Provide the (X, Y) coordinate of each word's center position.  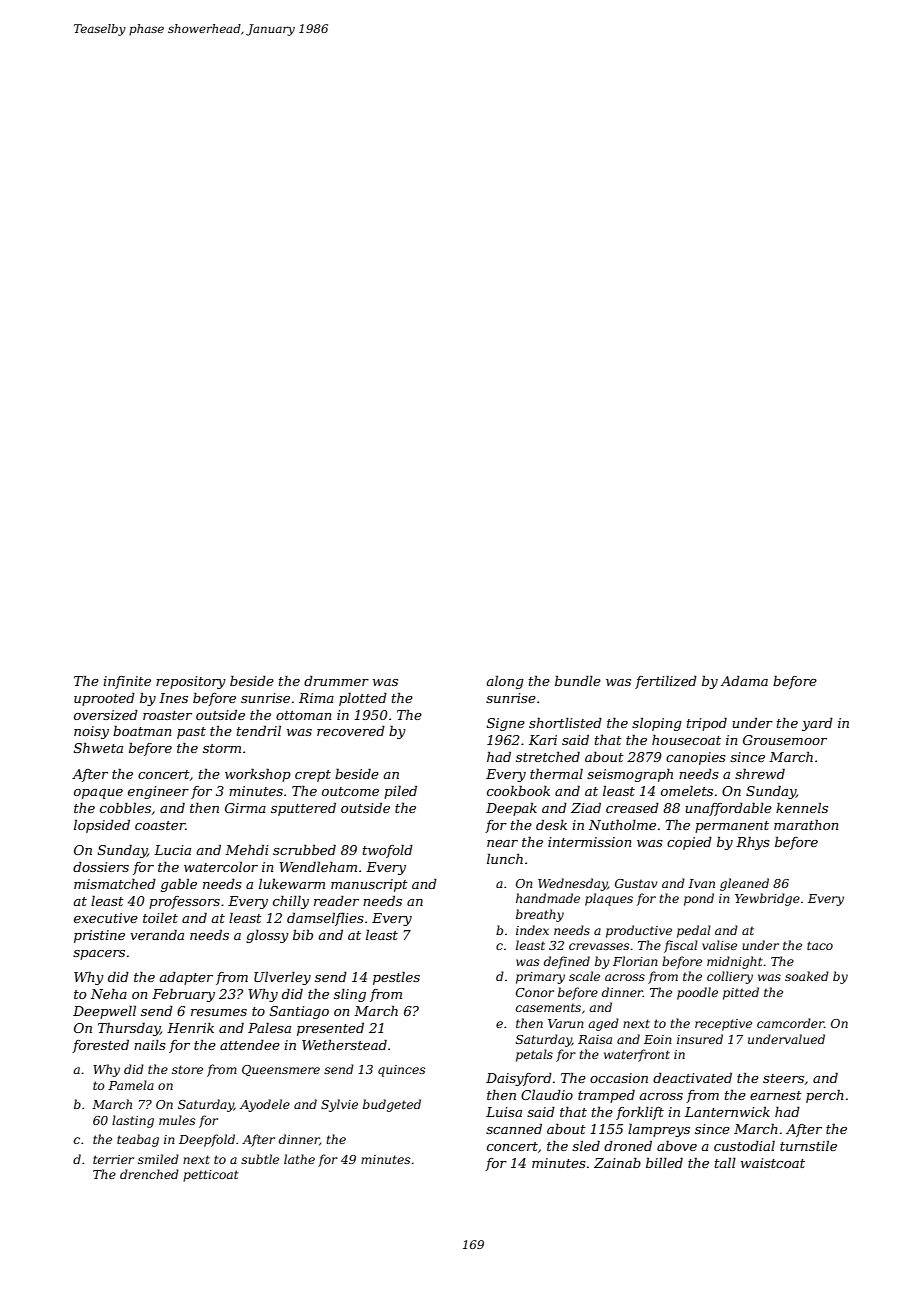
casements (548, 1007)
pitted (741, 993)
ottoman (304, 715)
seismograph (630, 775)
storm (222, 748)
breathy (540, 915)
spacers (99, 955)
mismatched (115, 884)
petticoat (211, 1176)
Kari (543, 740)
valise (719, 945)
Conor (535, 992)
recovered (351, 731)
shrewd (760, 774)
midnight (735, 962)
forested (100, 1046)
